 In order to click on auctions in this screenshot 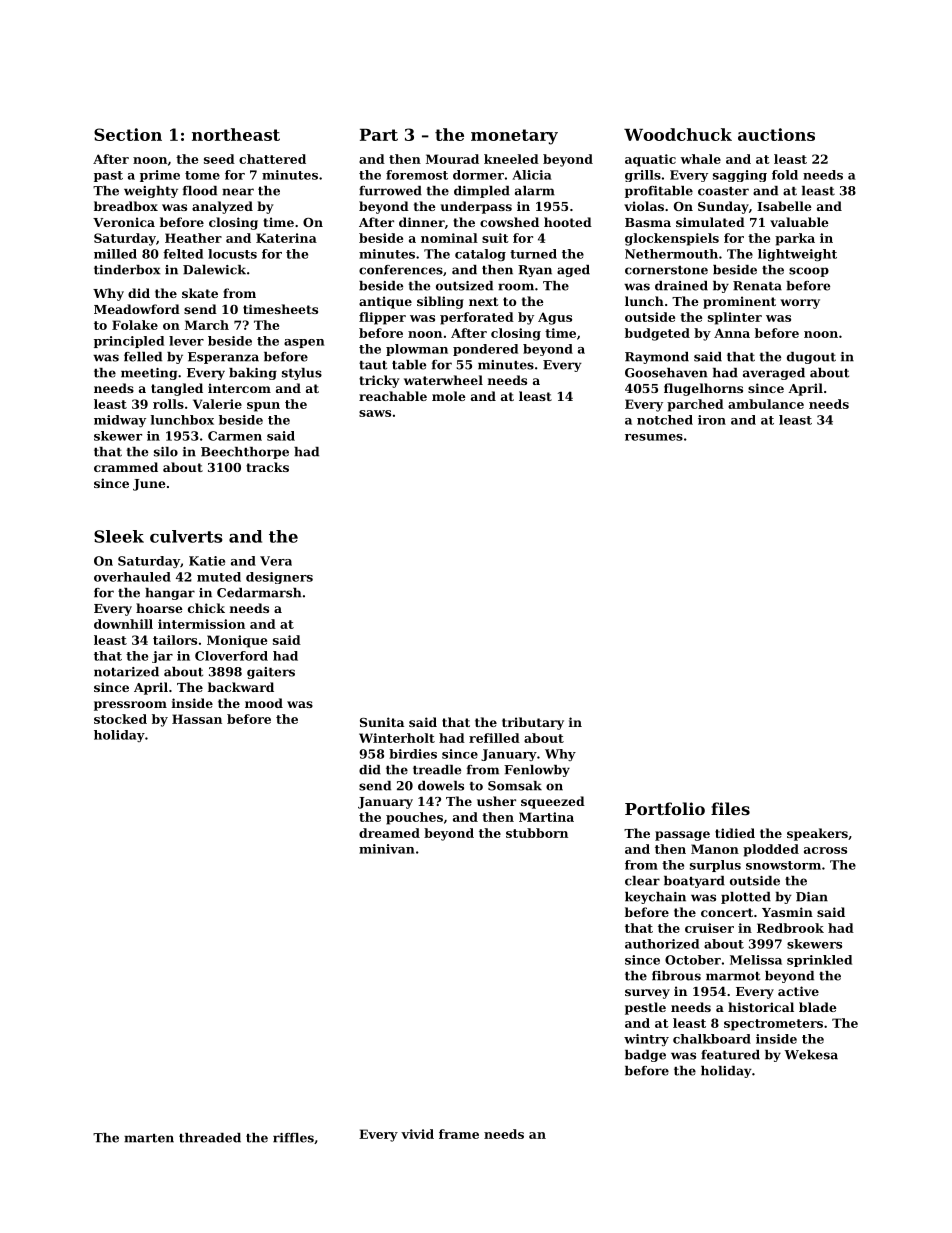, I will do `click(776, 134)`.
